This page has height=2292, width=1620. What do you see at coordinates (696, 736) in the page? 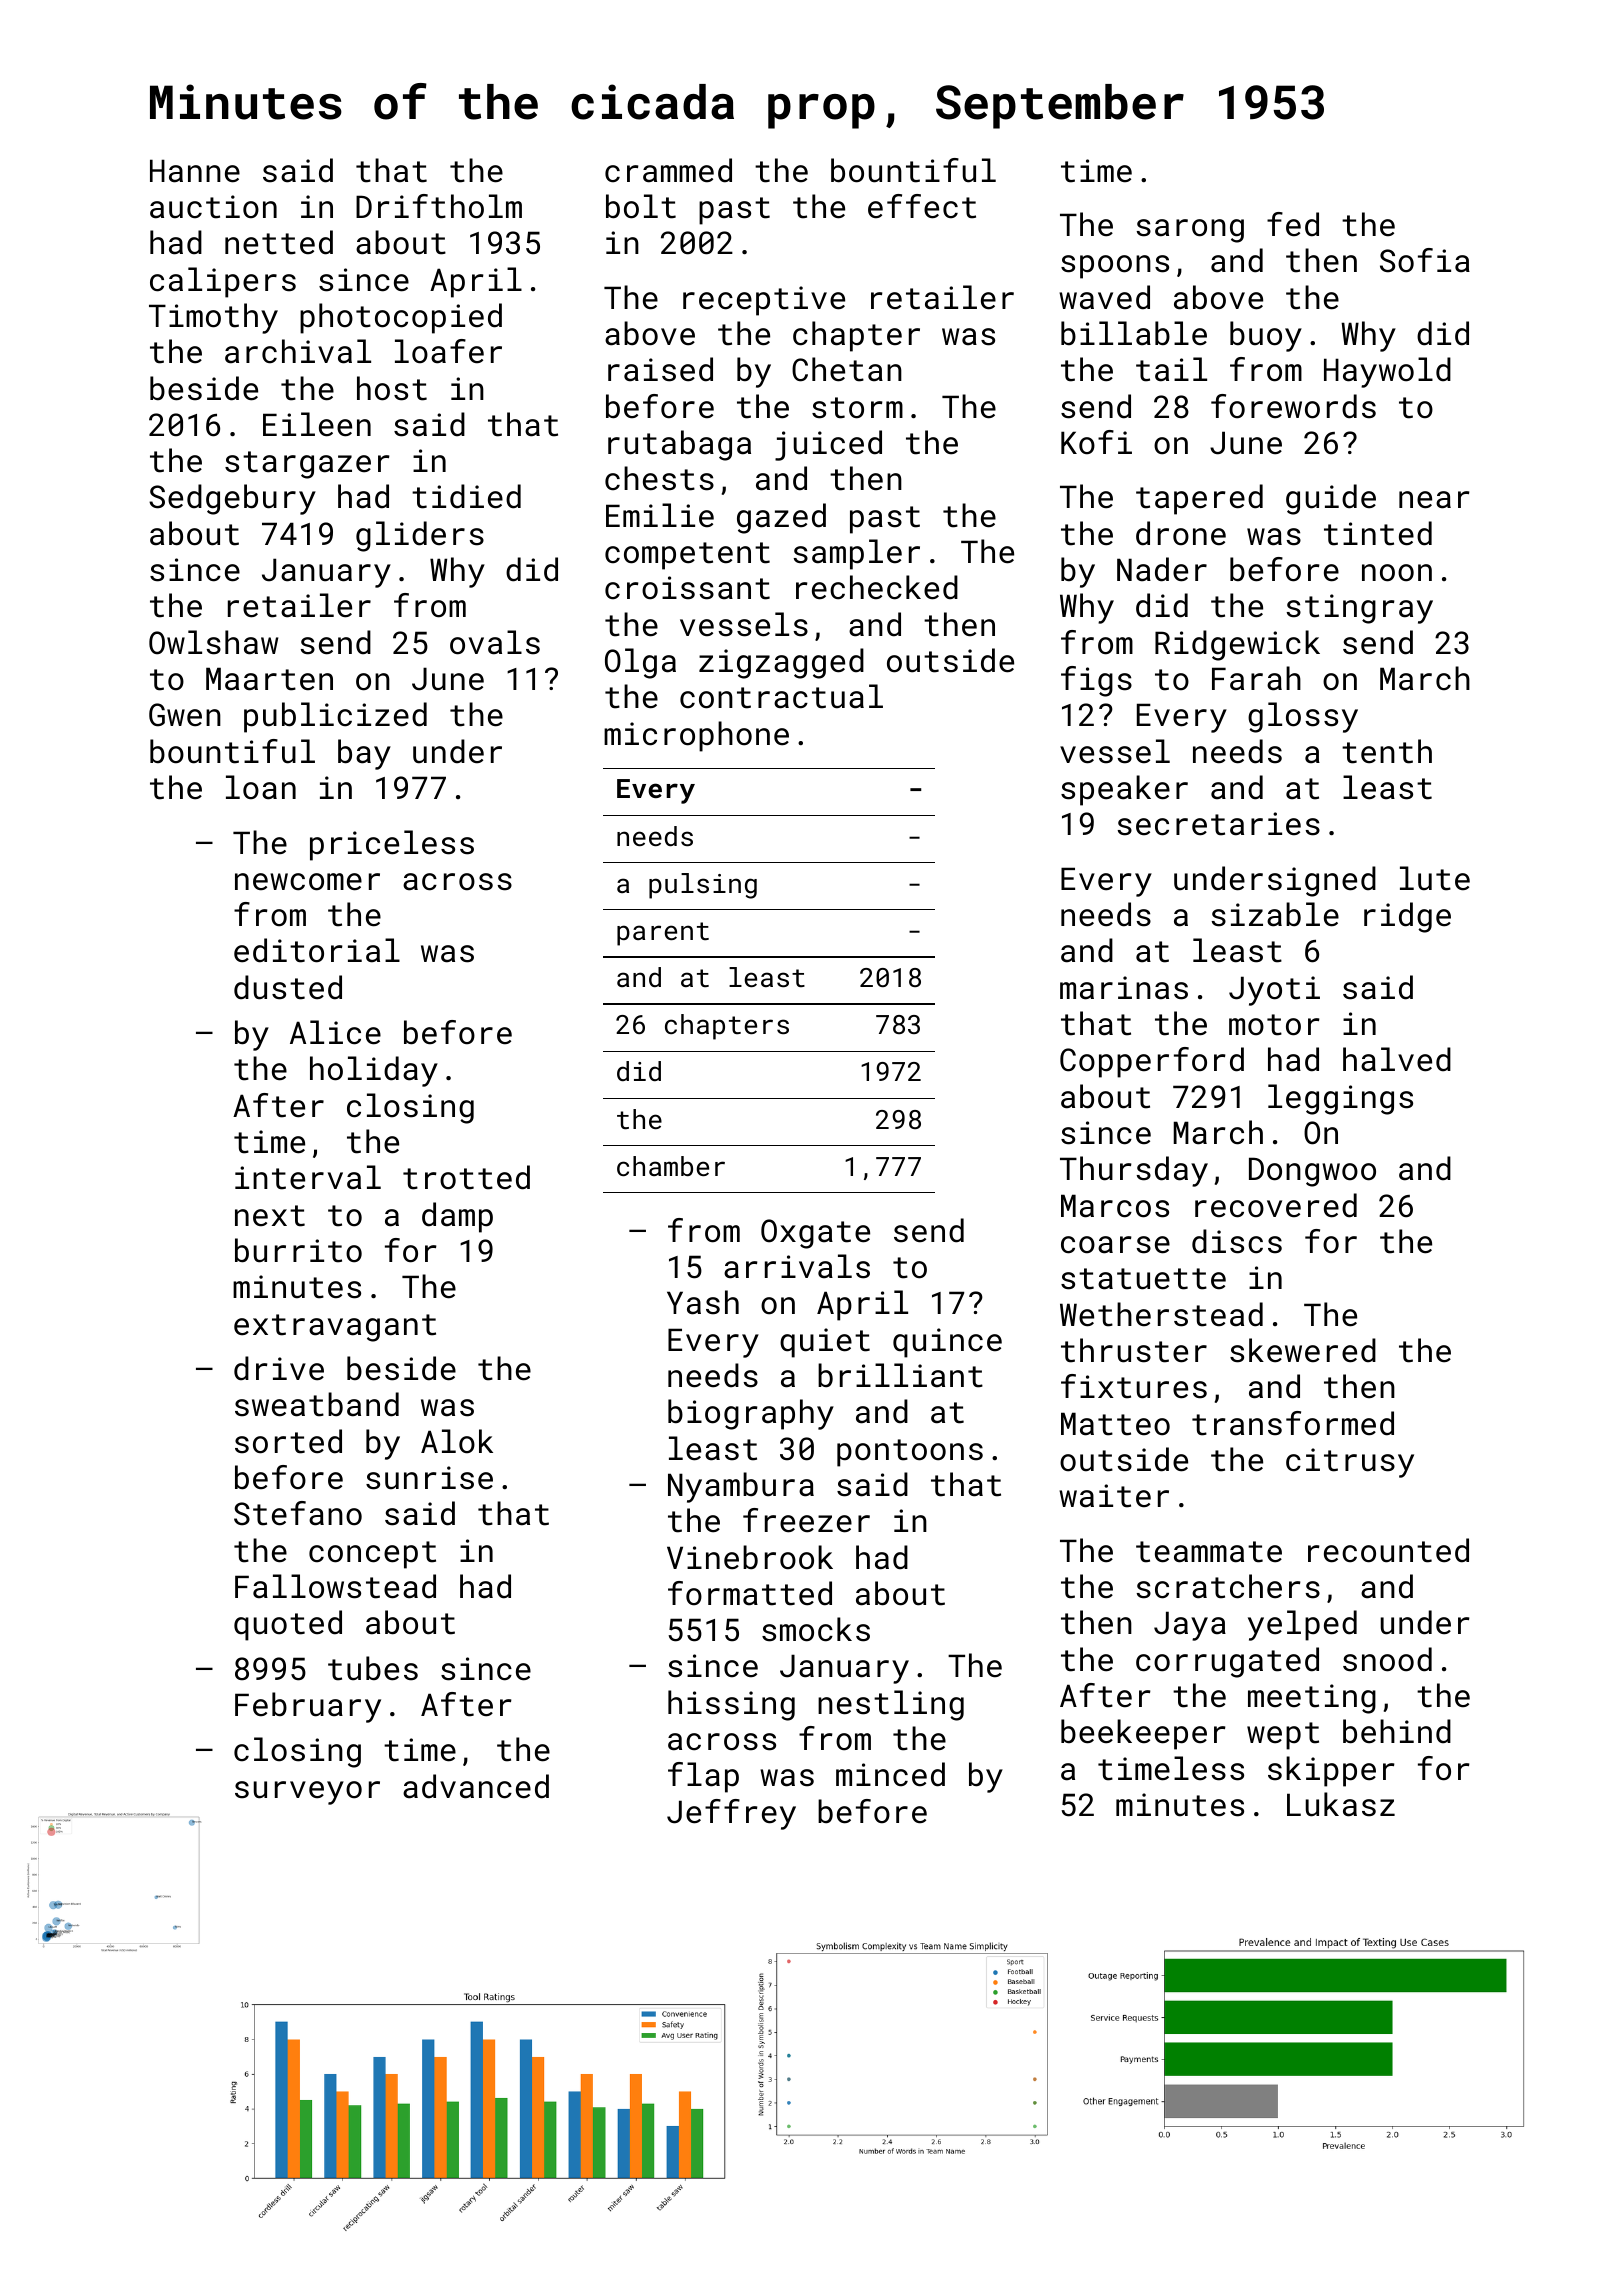
I see `microphone` at bounding box center [696, 736].
